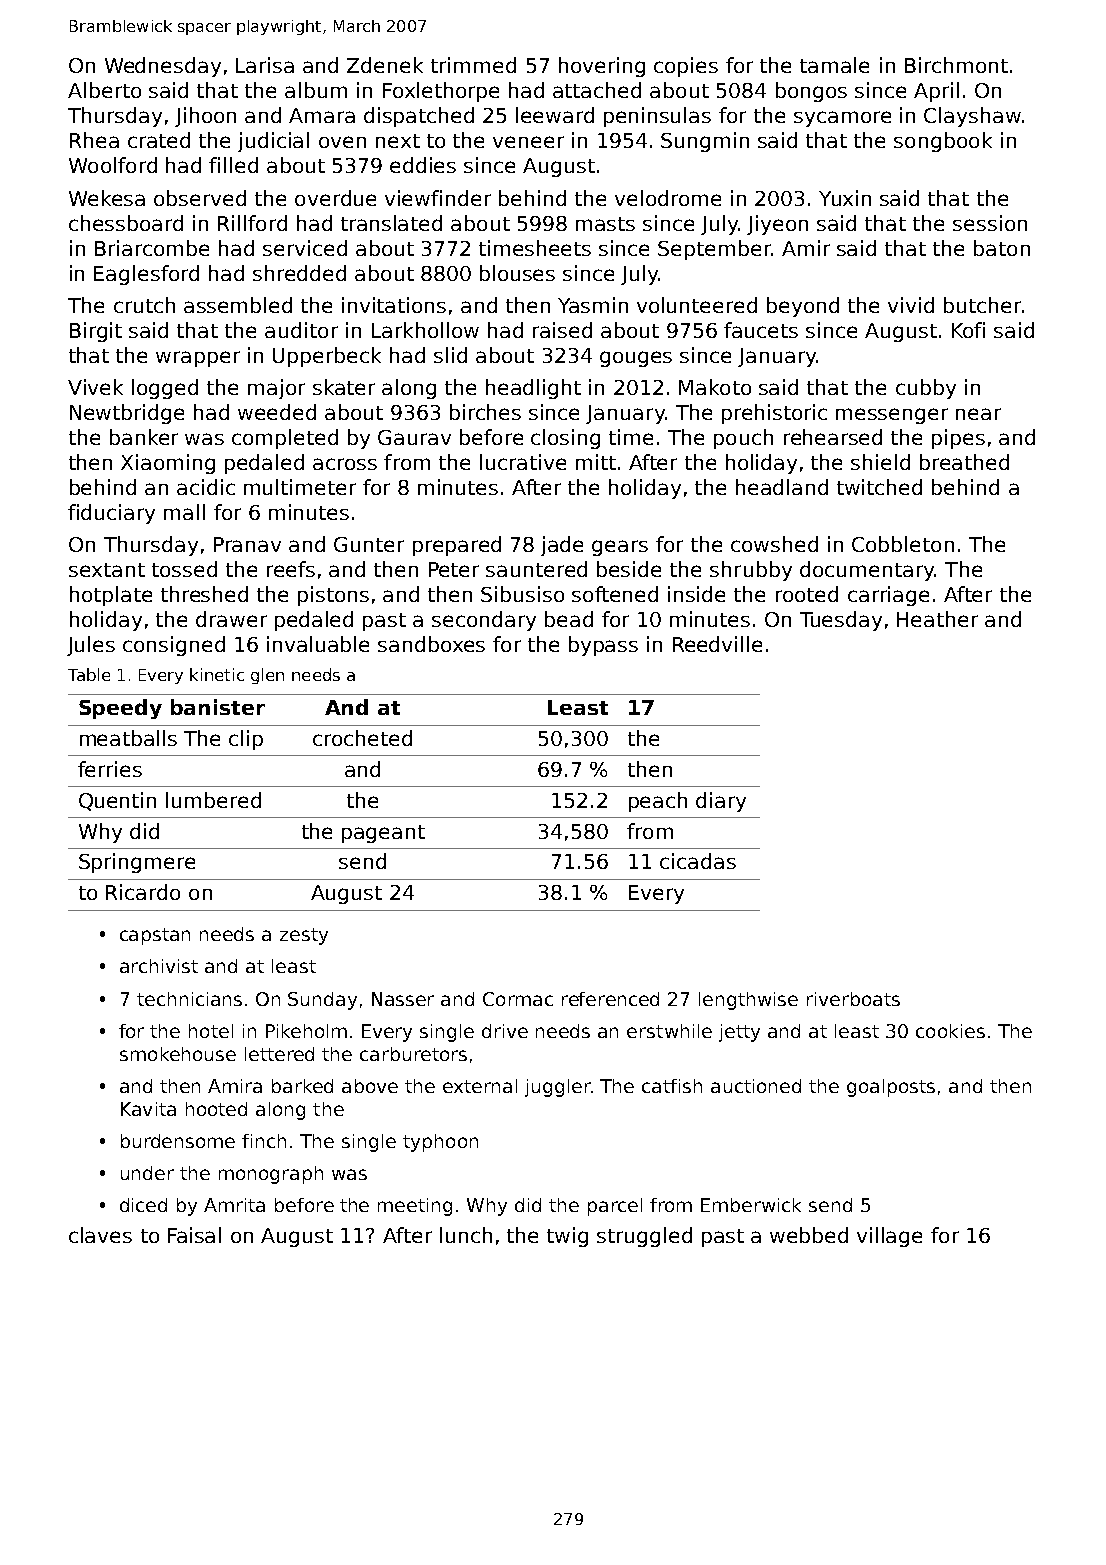  Describe the element at coordinates (473, 65) in the screenshot. I see `trimmed` at that location.
